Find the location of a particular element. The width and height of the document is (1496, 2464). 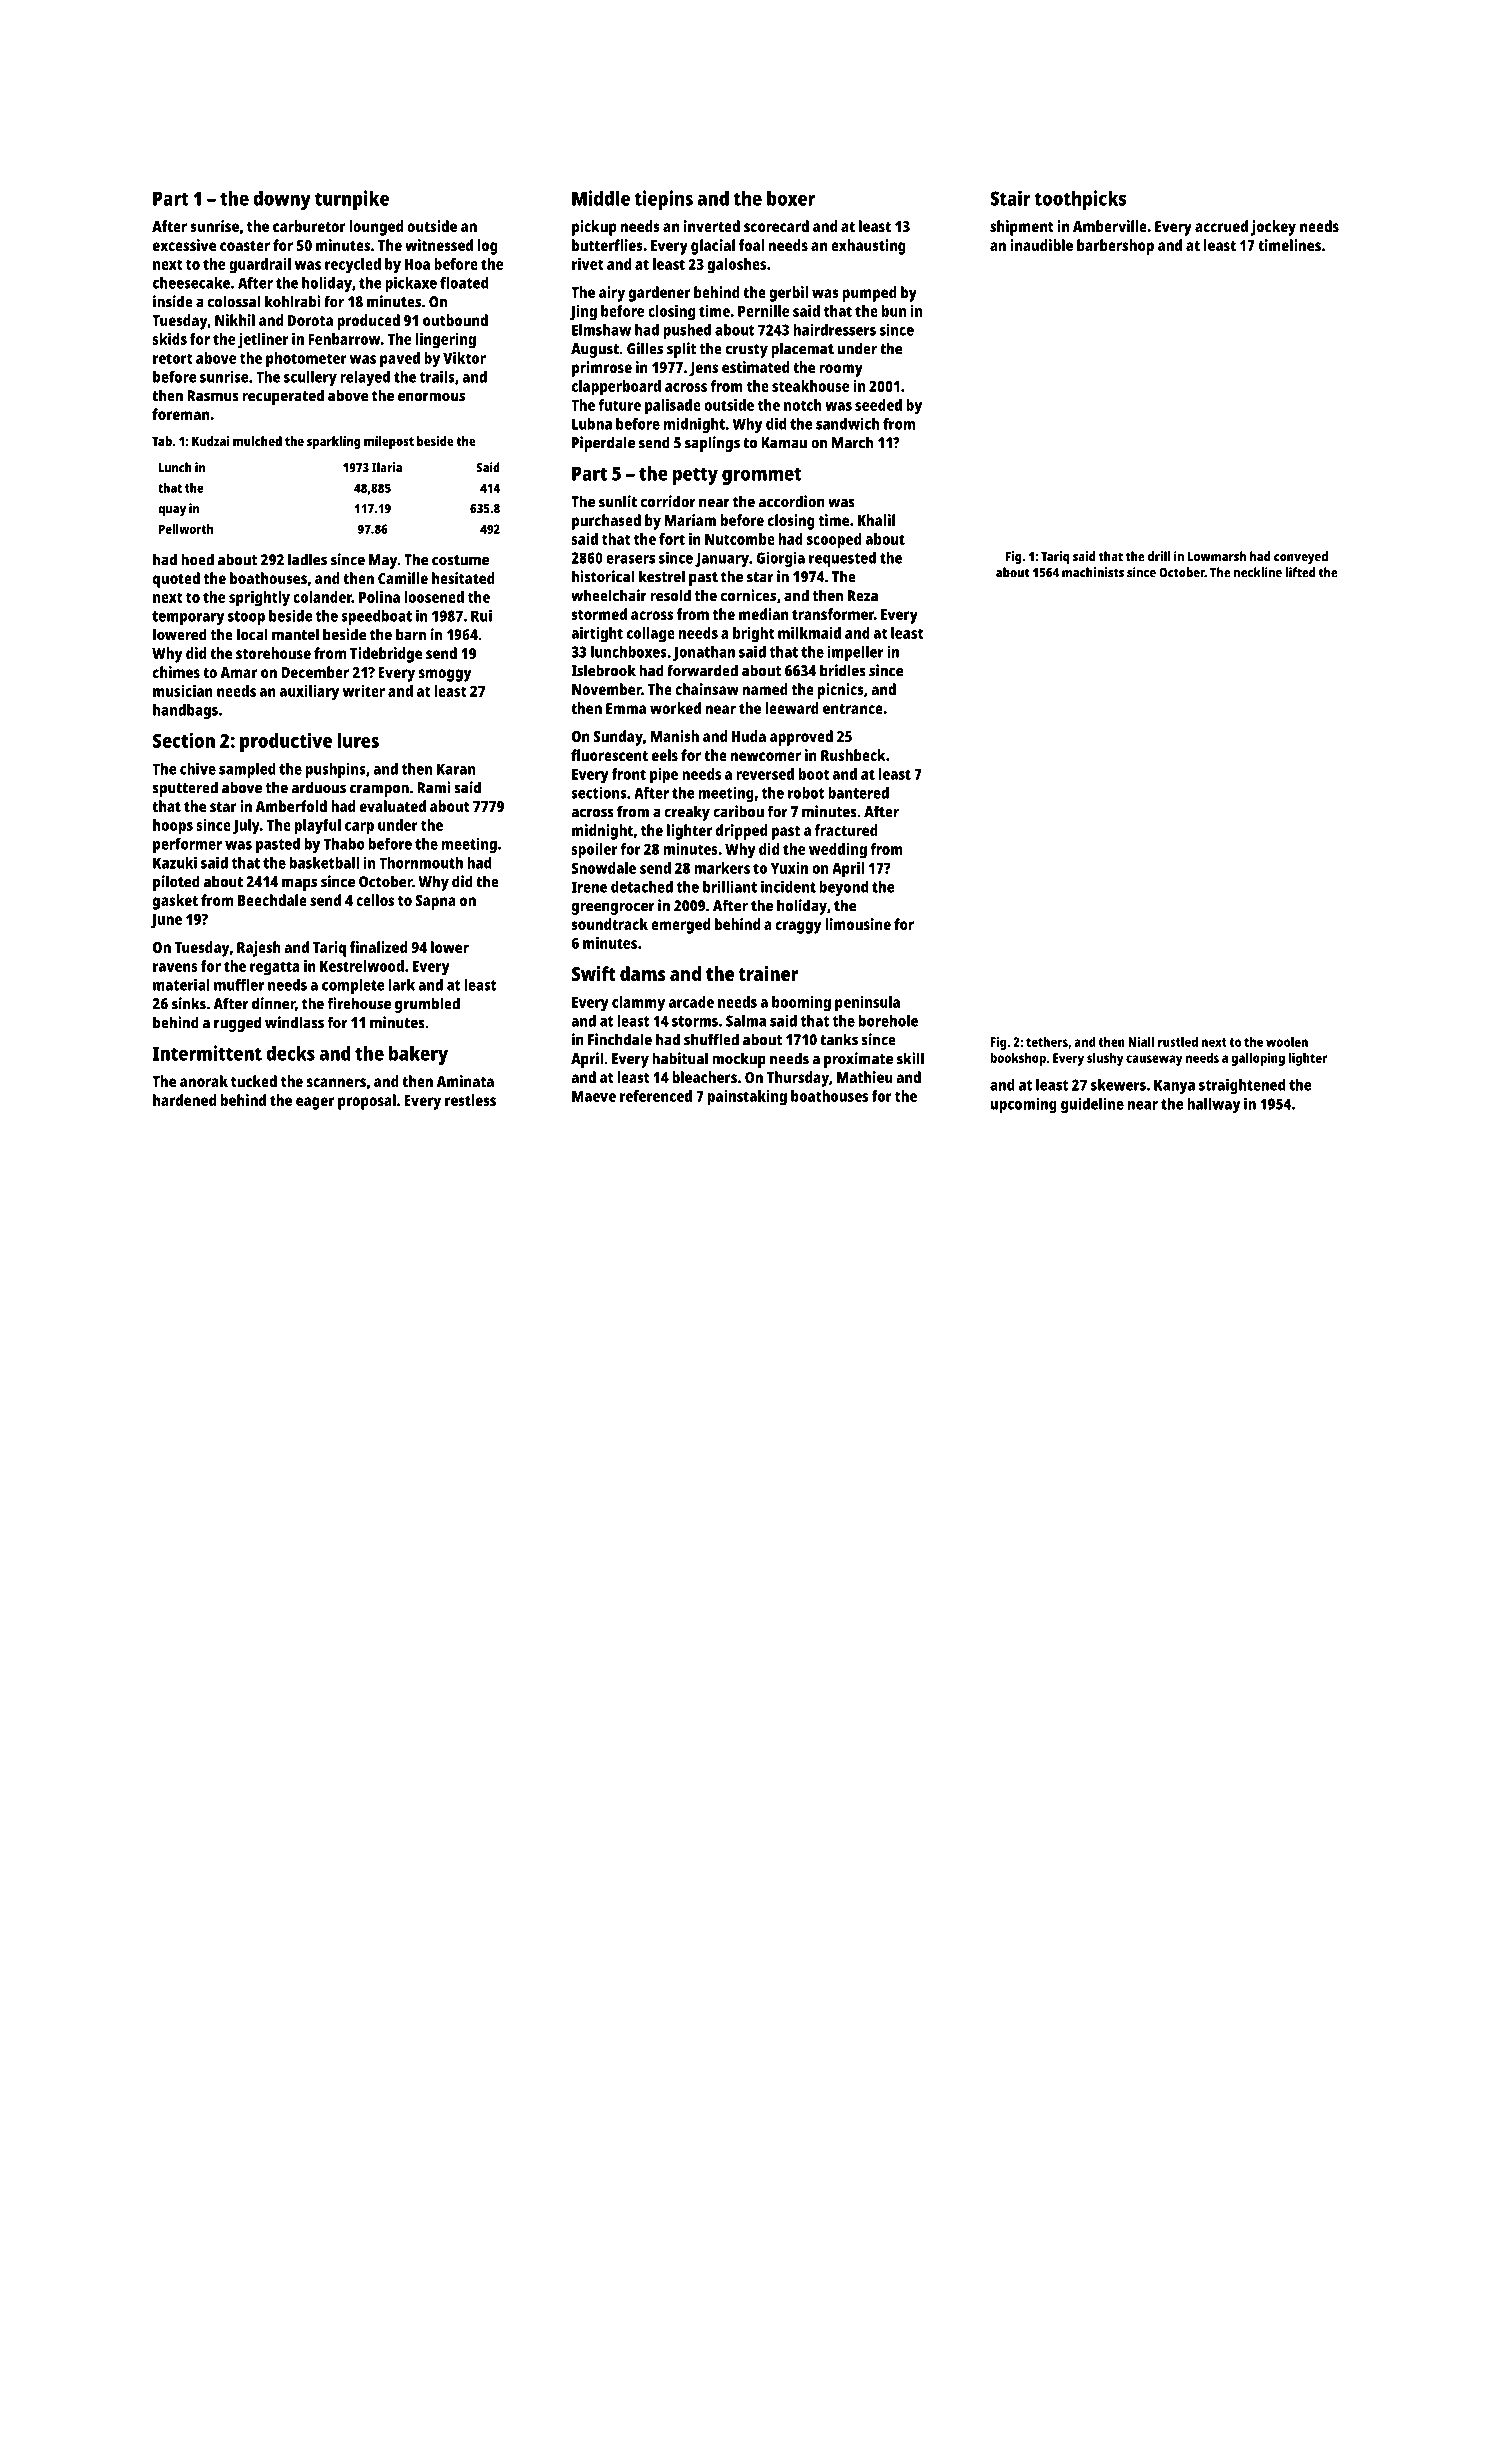

jockey is located at coordinates (1273, 228).
